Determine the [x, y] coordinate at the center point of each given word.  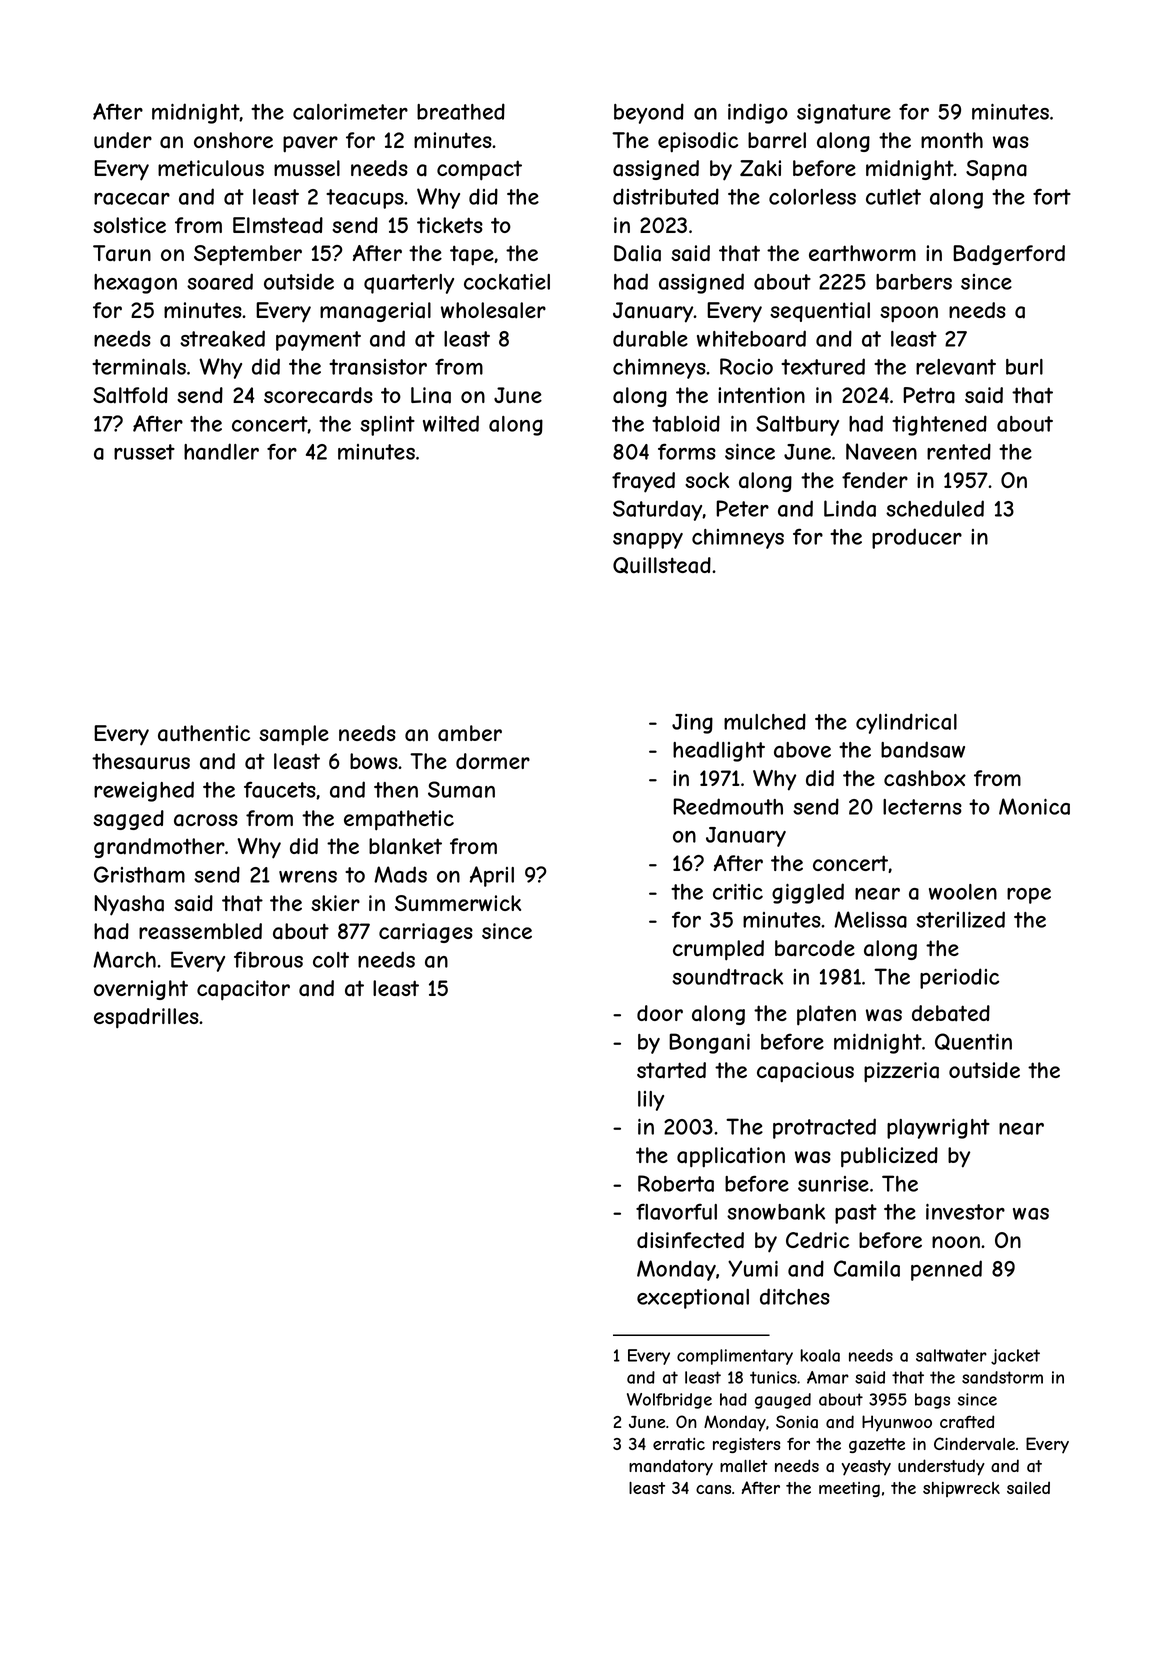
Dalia [637, 253]
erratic [679, 1444]
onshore [233, 140]
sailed [1028, 1488]
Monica [1034, 806]
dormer [493, 761]
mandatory [671, 1468]
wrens [308, 877]
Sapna [996, 170]
